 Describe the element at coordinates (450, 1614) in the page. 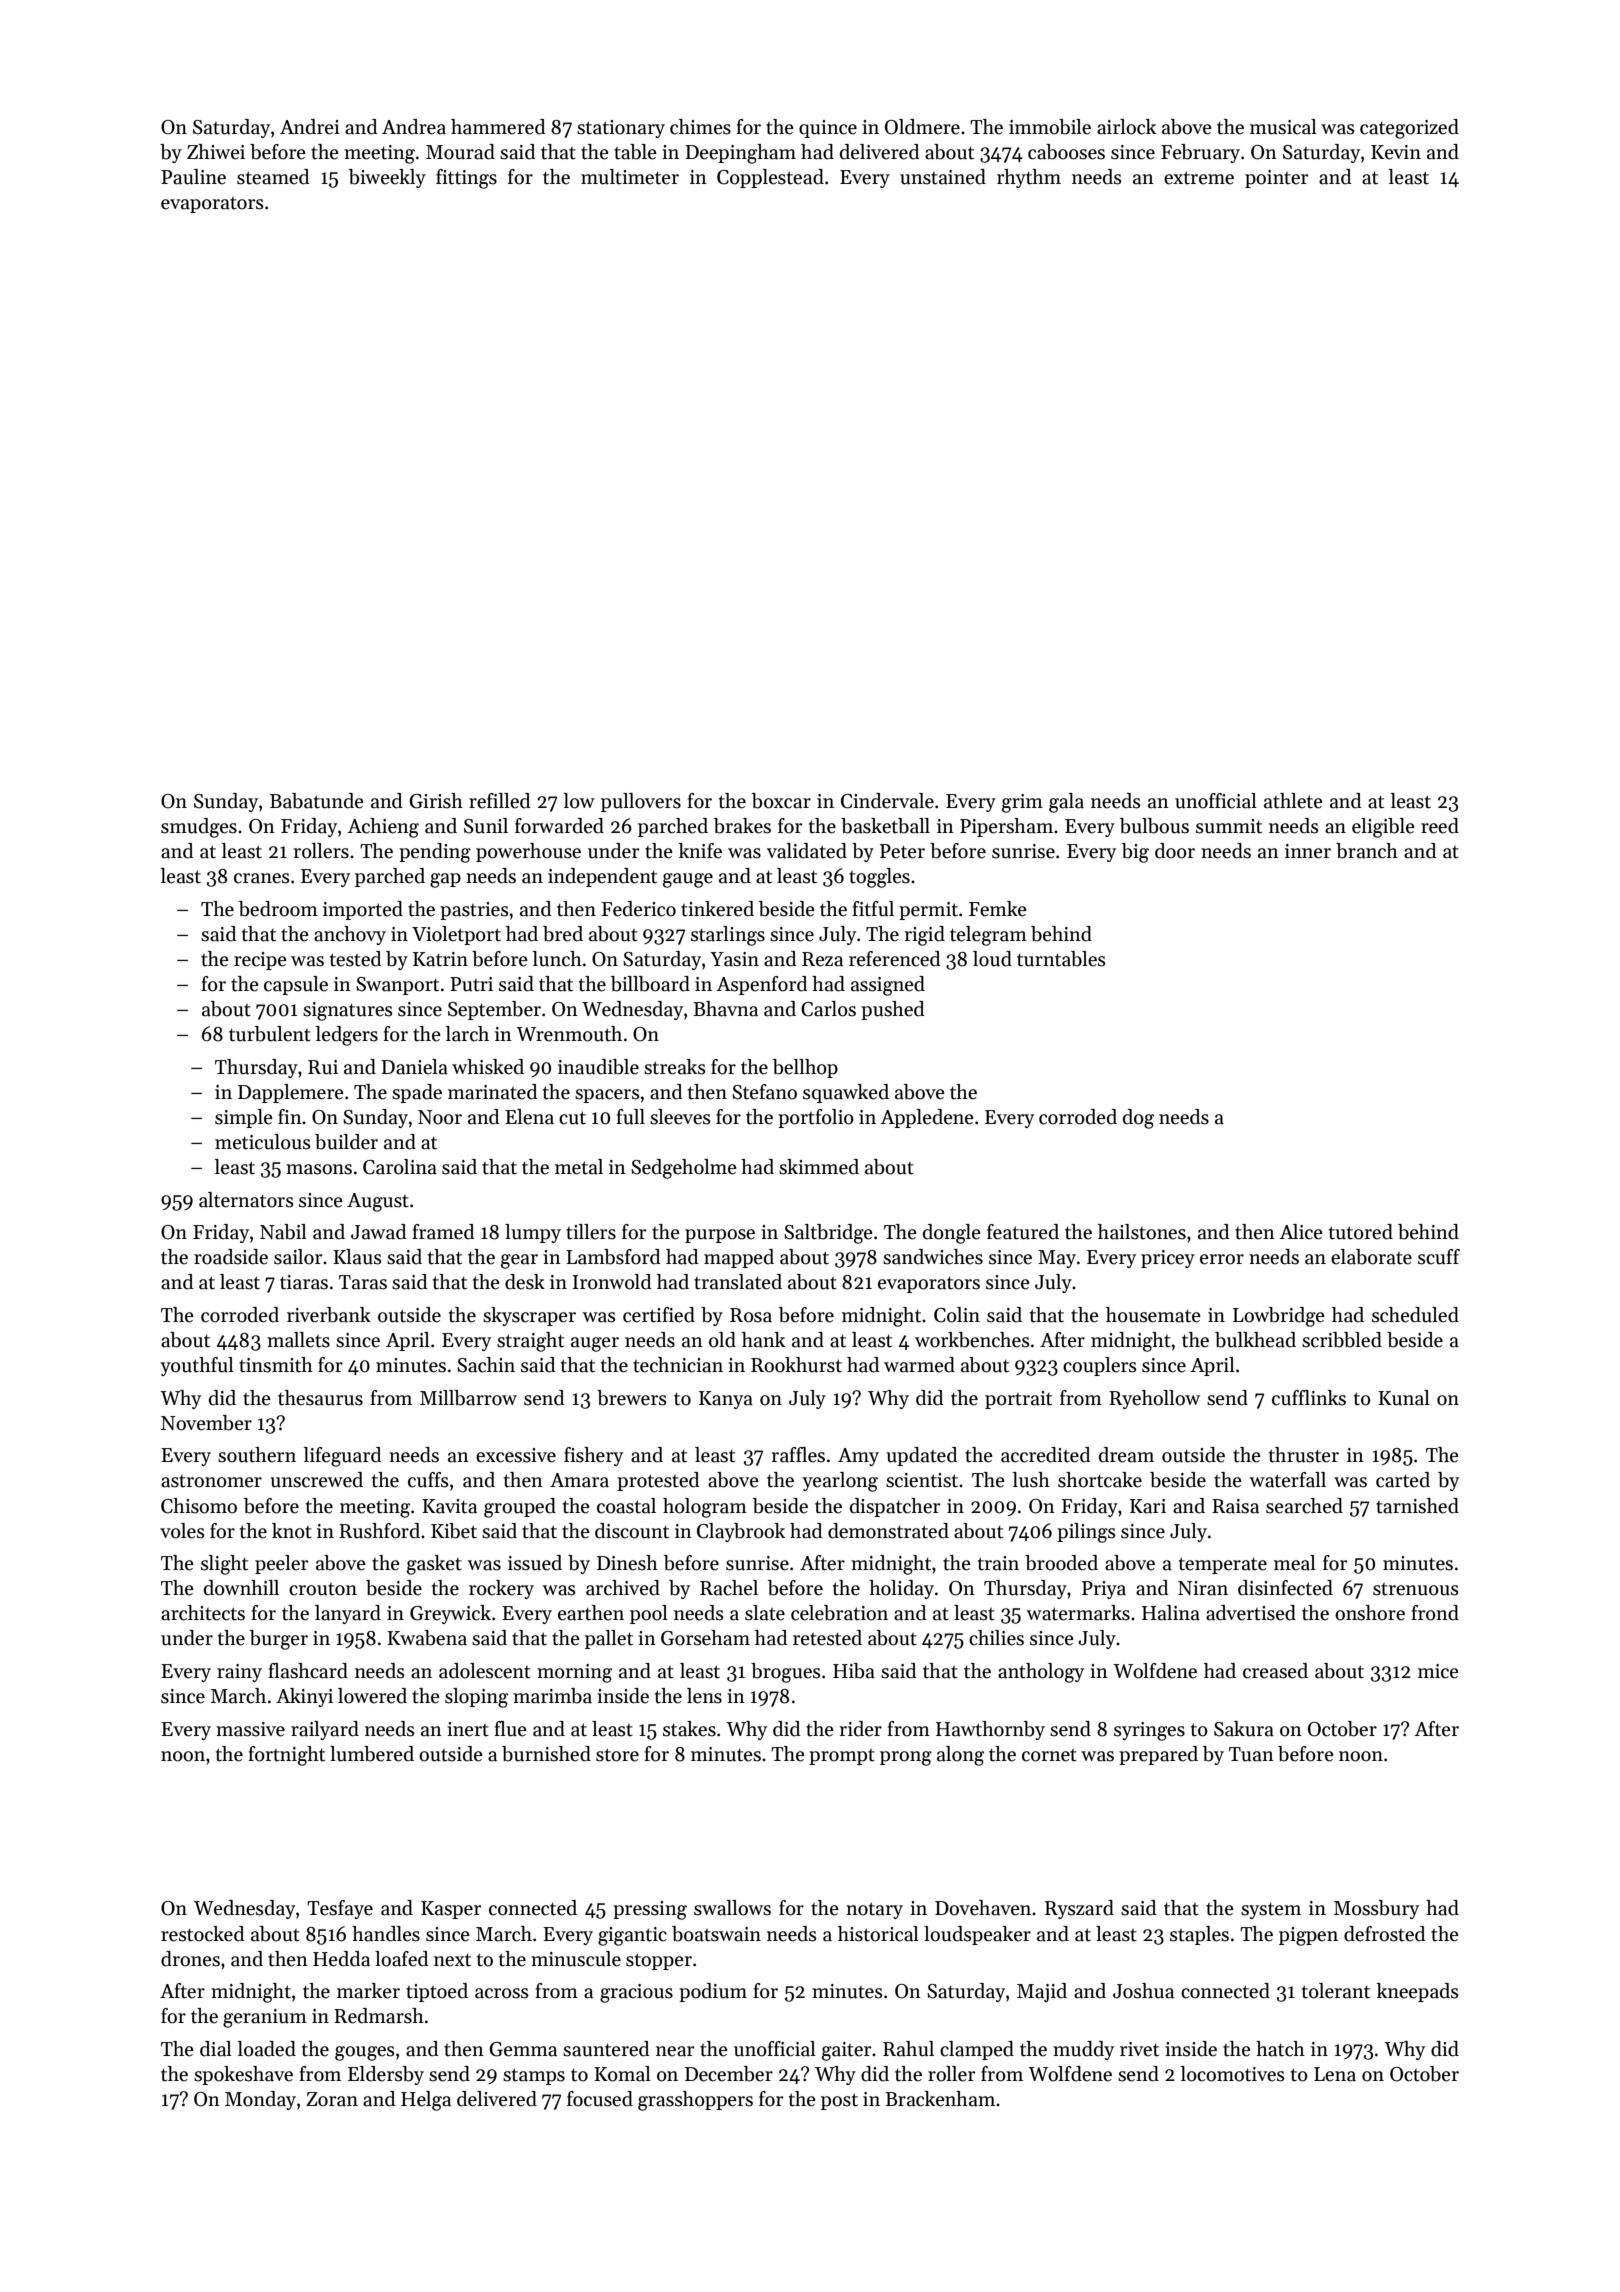

I see `Greywick` at that location.
